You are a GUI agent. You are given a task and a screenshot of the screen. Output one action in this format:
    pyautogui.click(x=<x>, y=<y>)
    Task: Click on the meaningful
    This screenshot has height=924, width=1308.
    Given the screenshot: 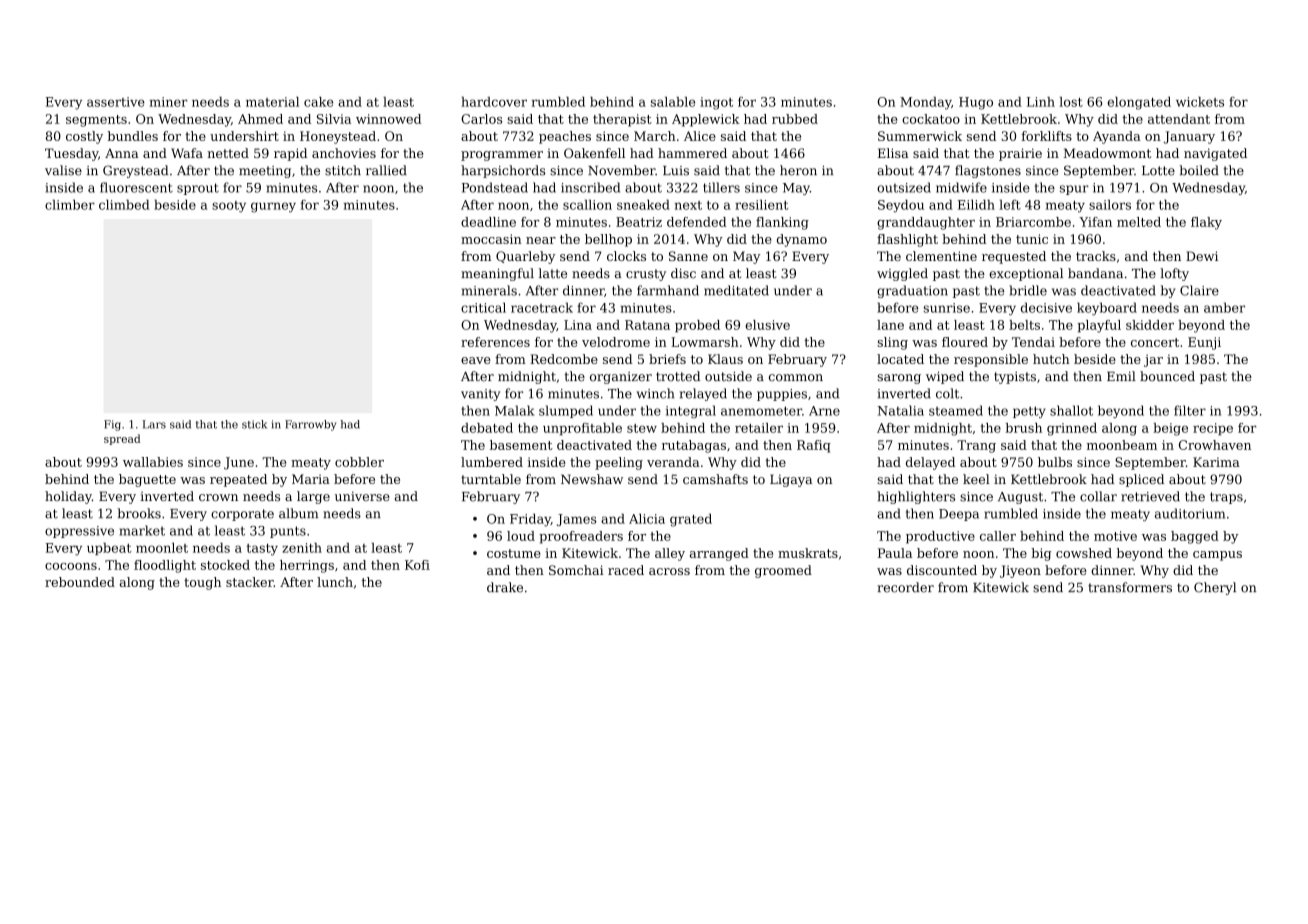 What is the action you would take?
    pyautogui.click(x=497, y=274)
